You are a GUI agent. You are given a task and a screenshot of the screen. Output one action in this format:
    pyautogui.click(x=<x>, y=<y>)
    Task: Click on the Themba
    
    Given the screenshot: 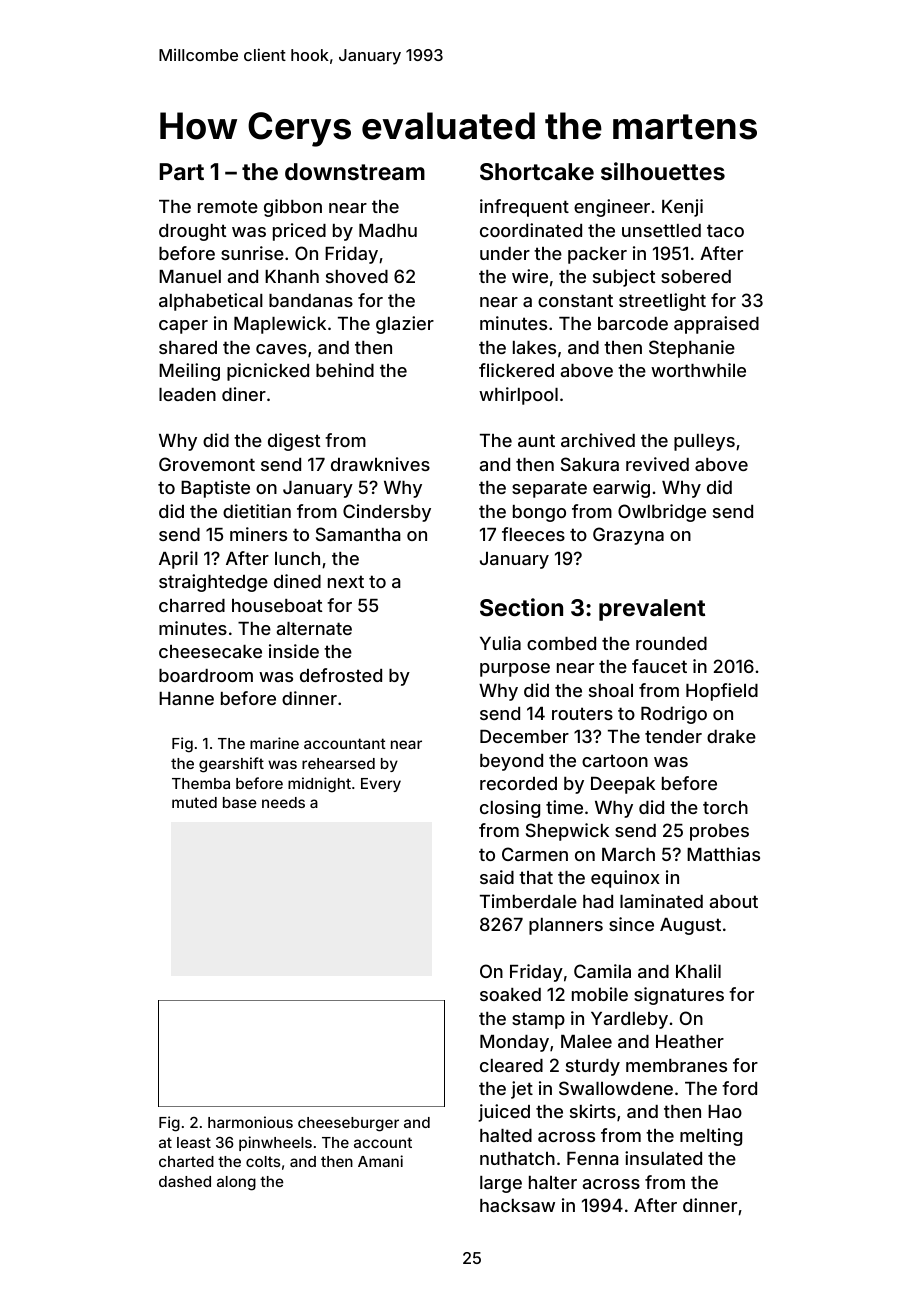 What is the action you would take?
    pyautogui.click(x=201, y=783)
